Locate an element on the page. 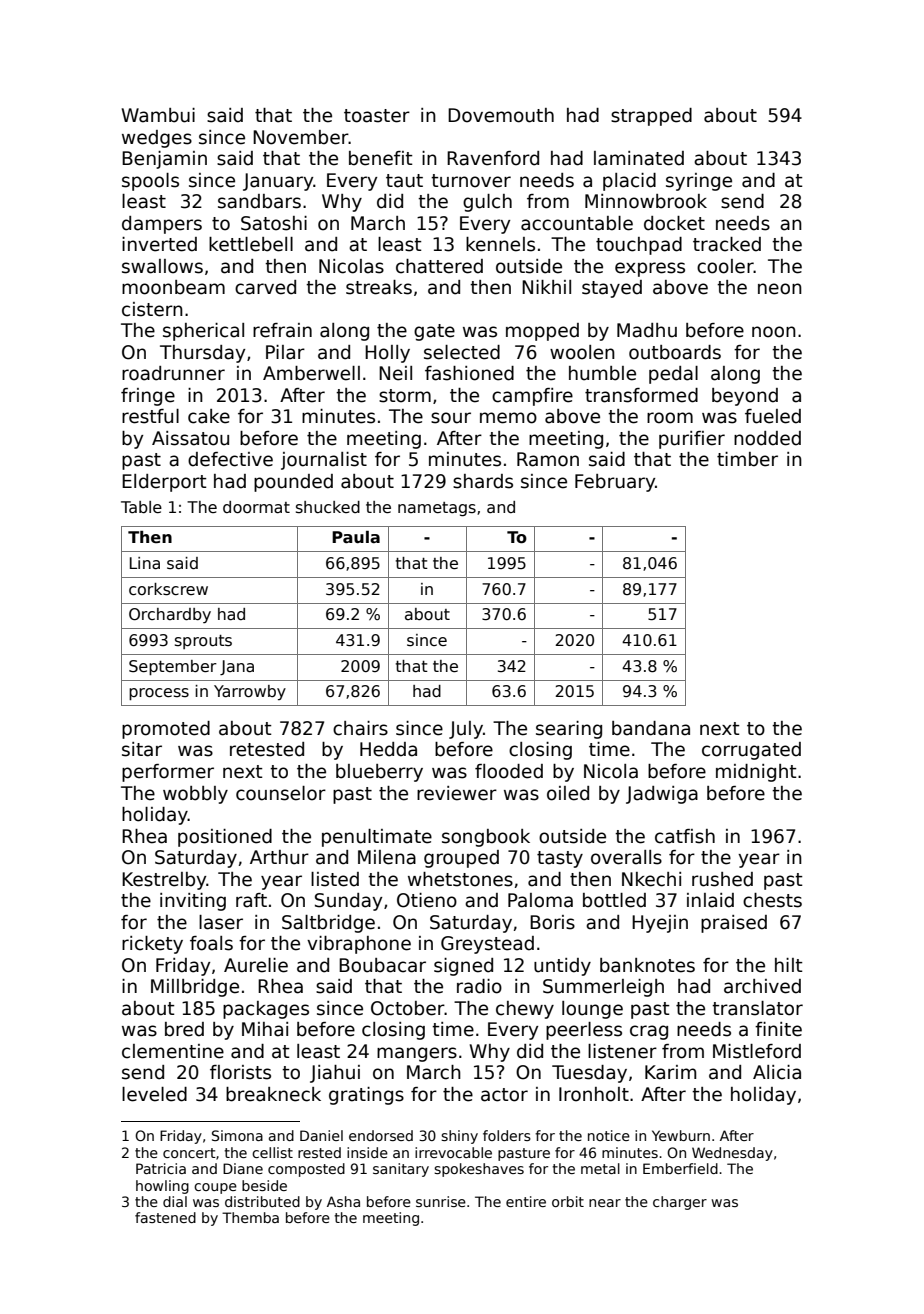 The height and width of the image is (1314, 924). restful is located at coordinates (150, 416).
